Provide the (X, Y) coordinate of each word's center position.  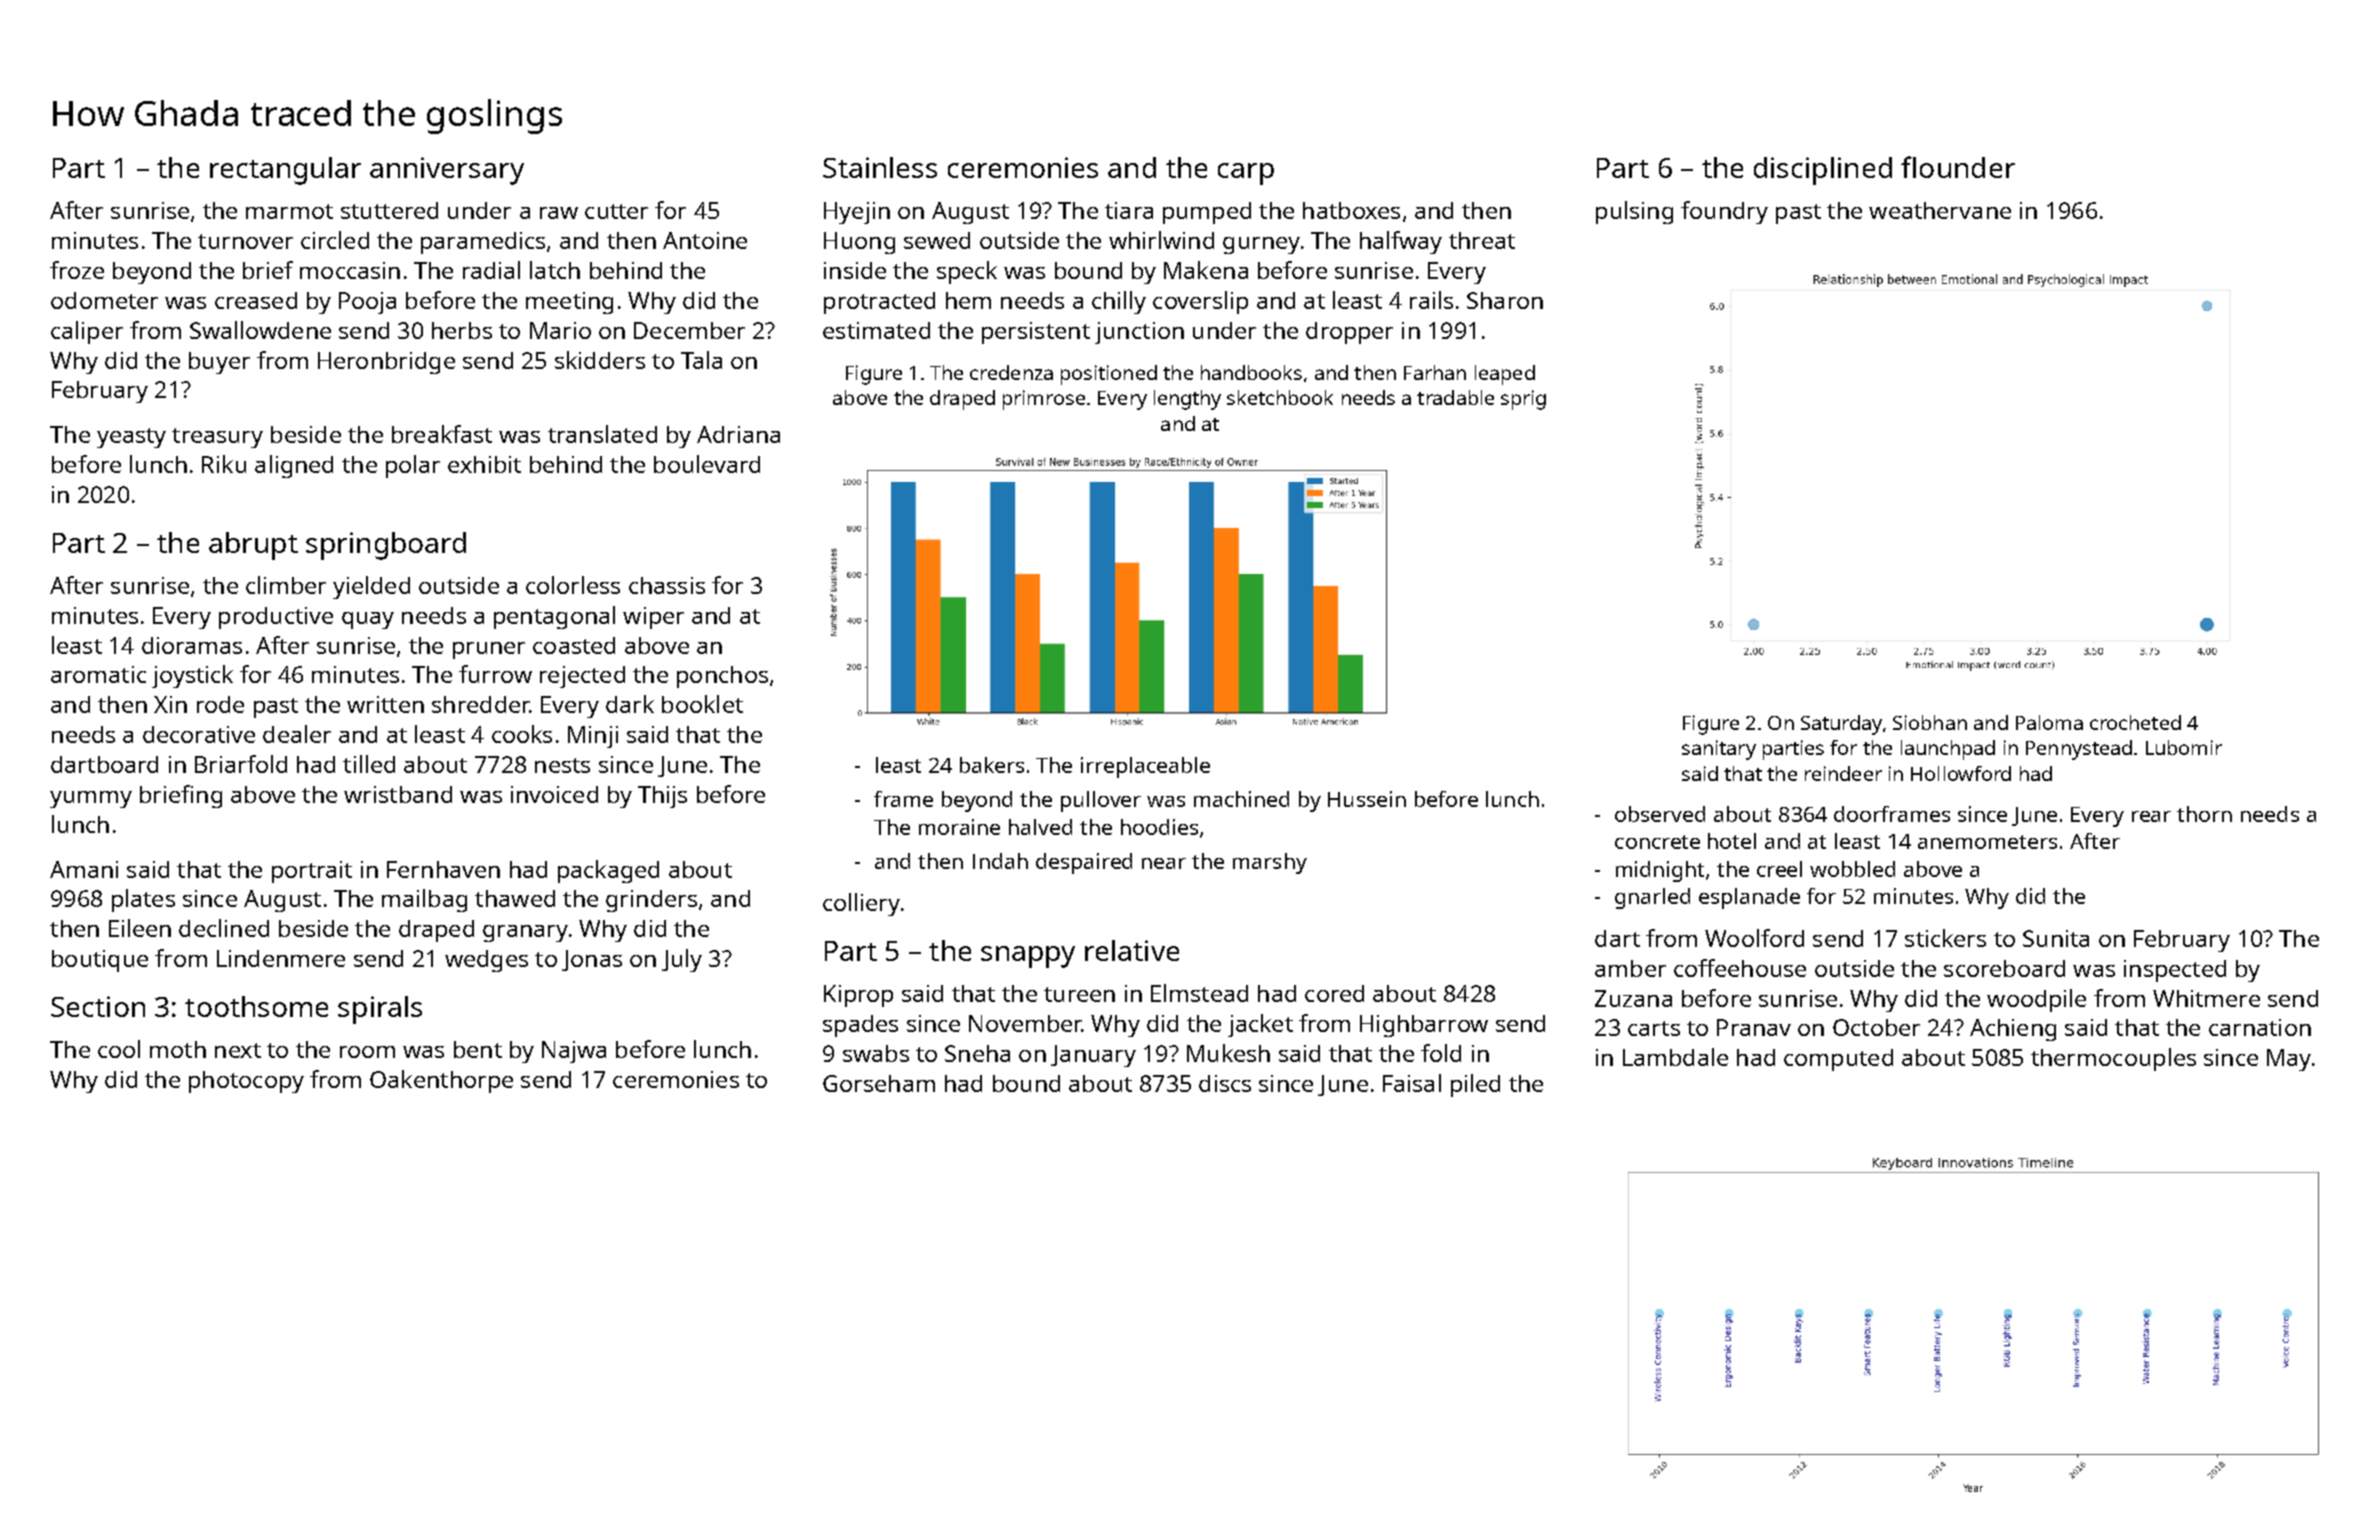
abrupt (253, 546)
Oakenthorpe (441, 1081)
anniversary (447, 171)
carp (1246, 174)
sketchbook (1280, 397)
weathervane (1940, 210)
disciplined (1823, 171)
